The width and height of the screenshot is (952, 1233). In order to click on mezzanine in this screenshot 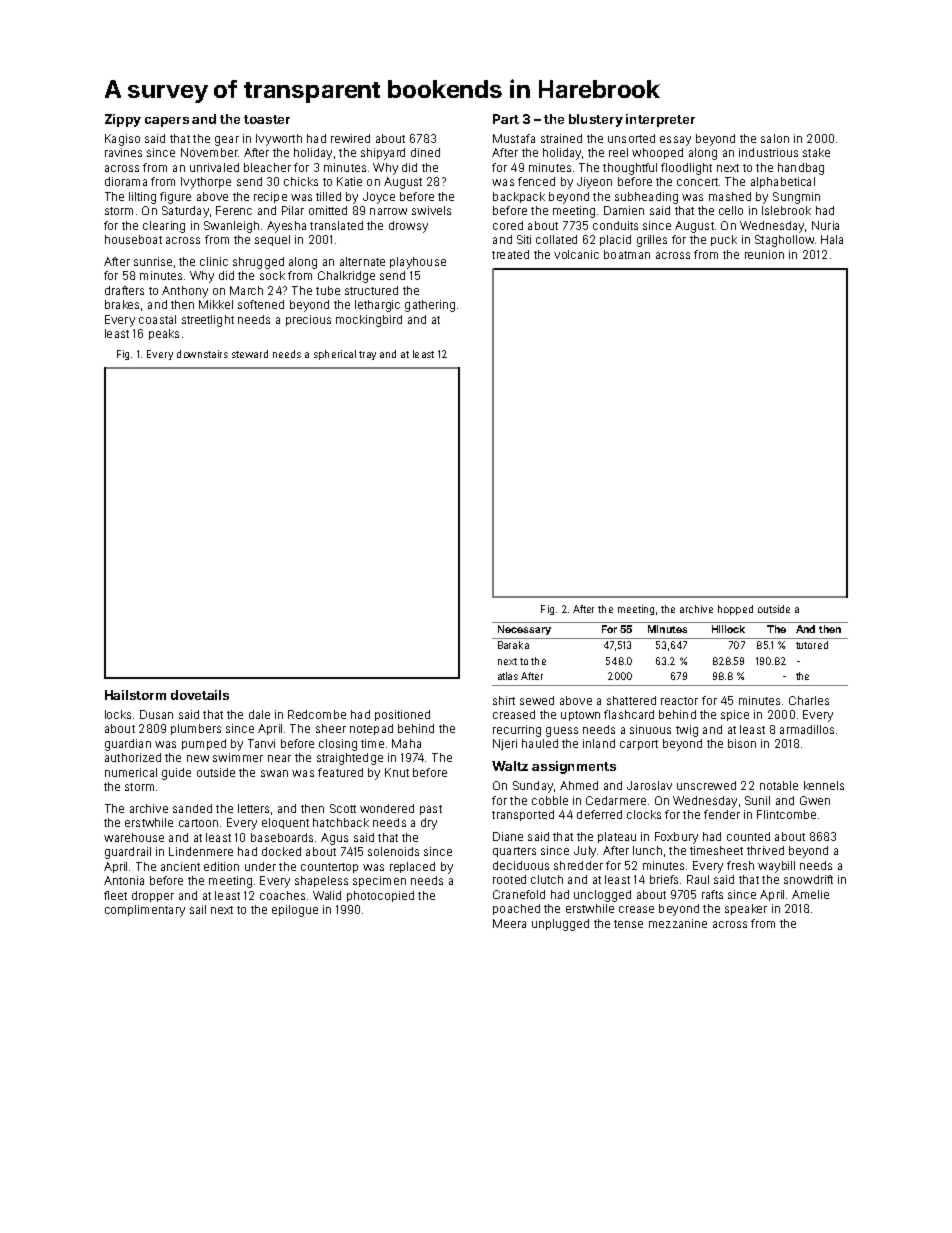, I will do `click(678, 923)`.
